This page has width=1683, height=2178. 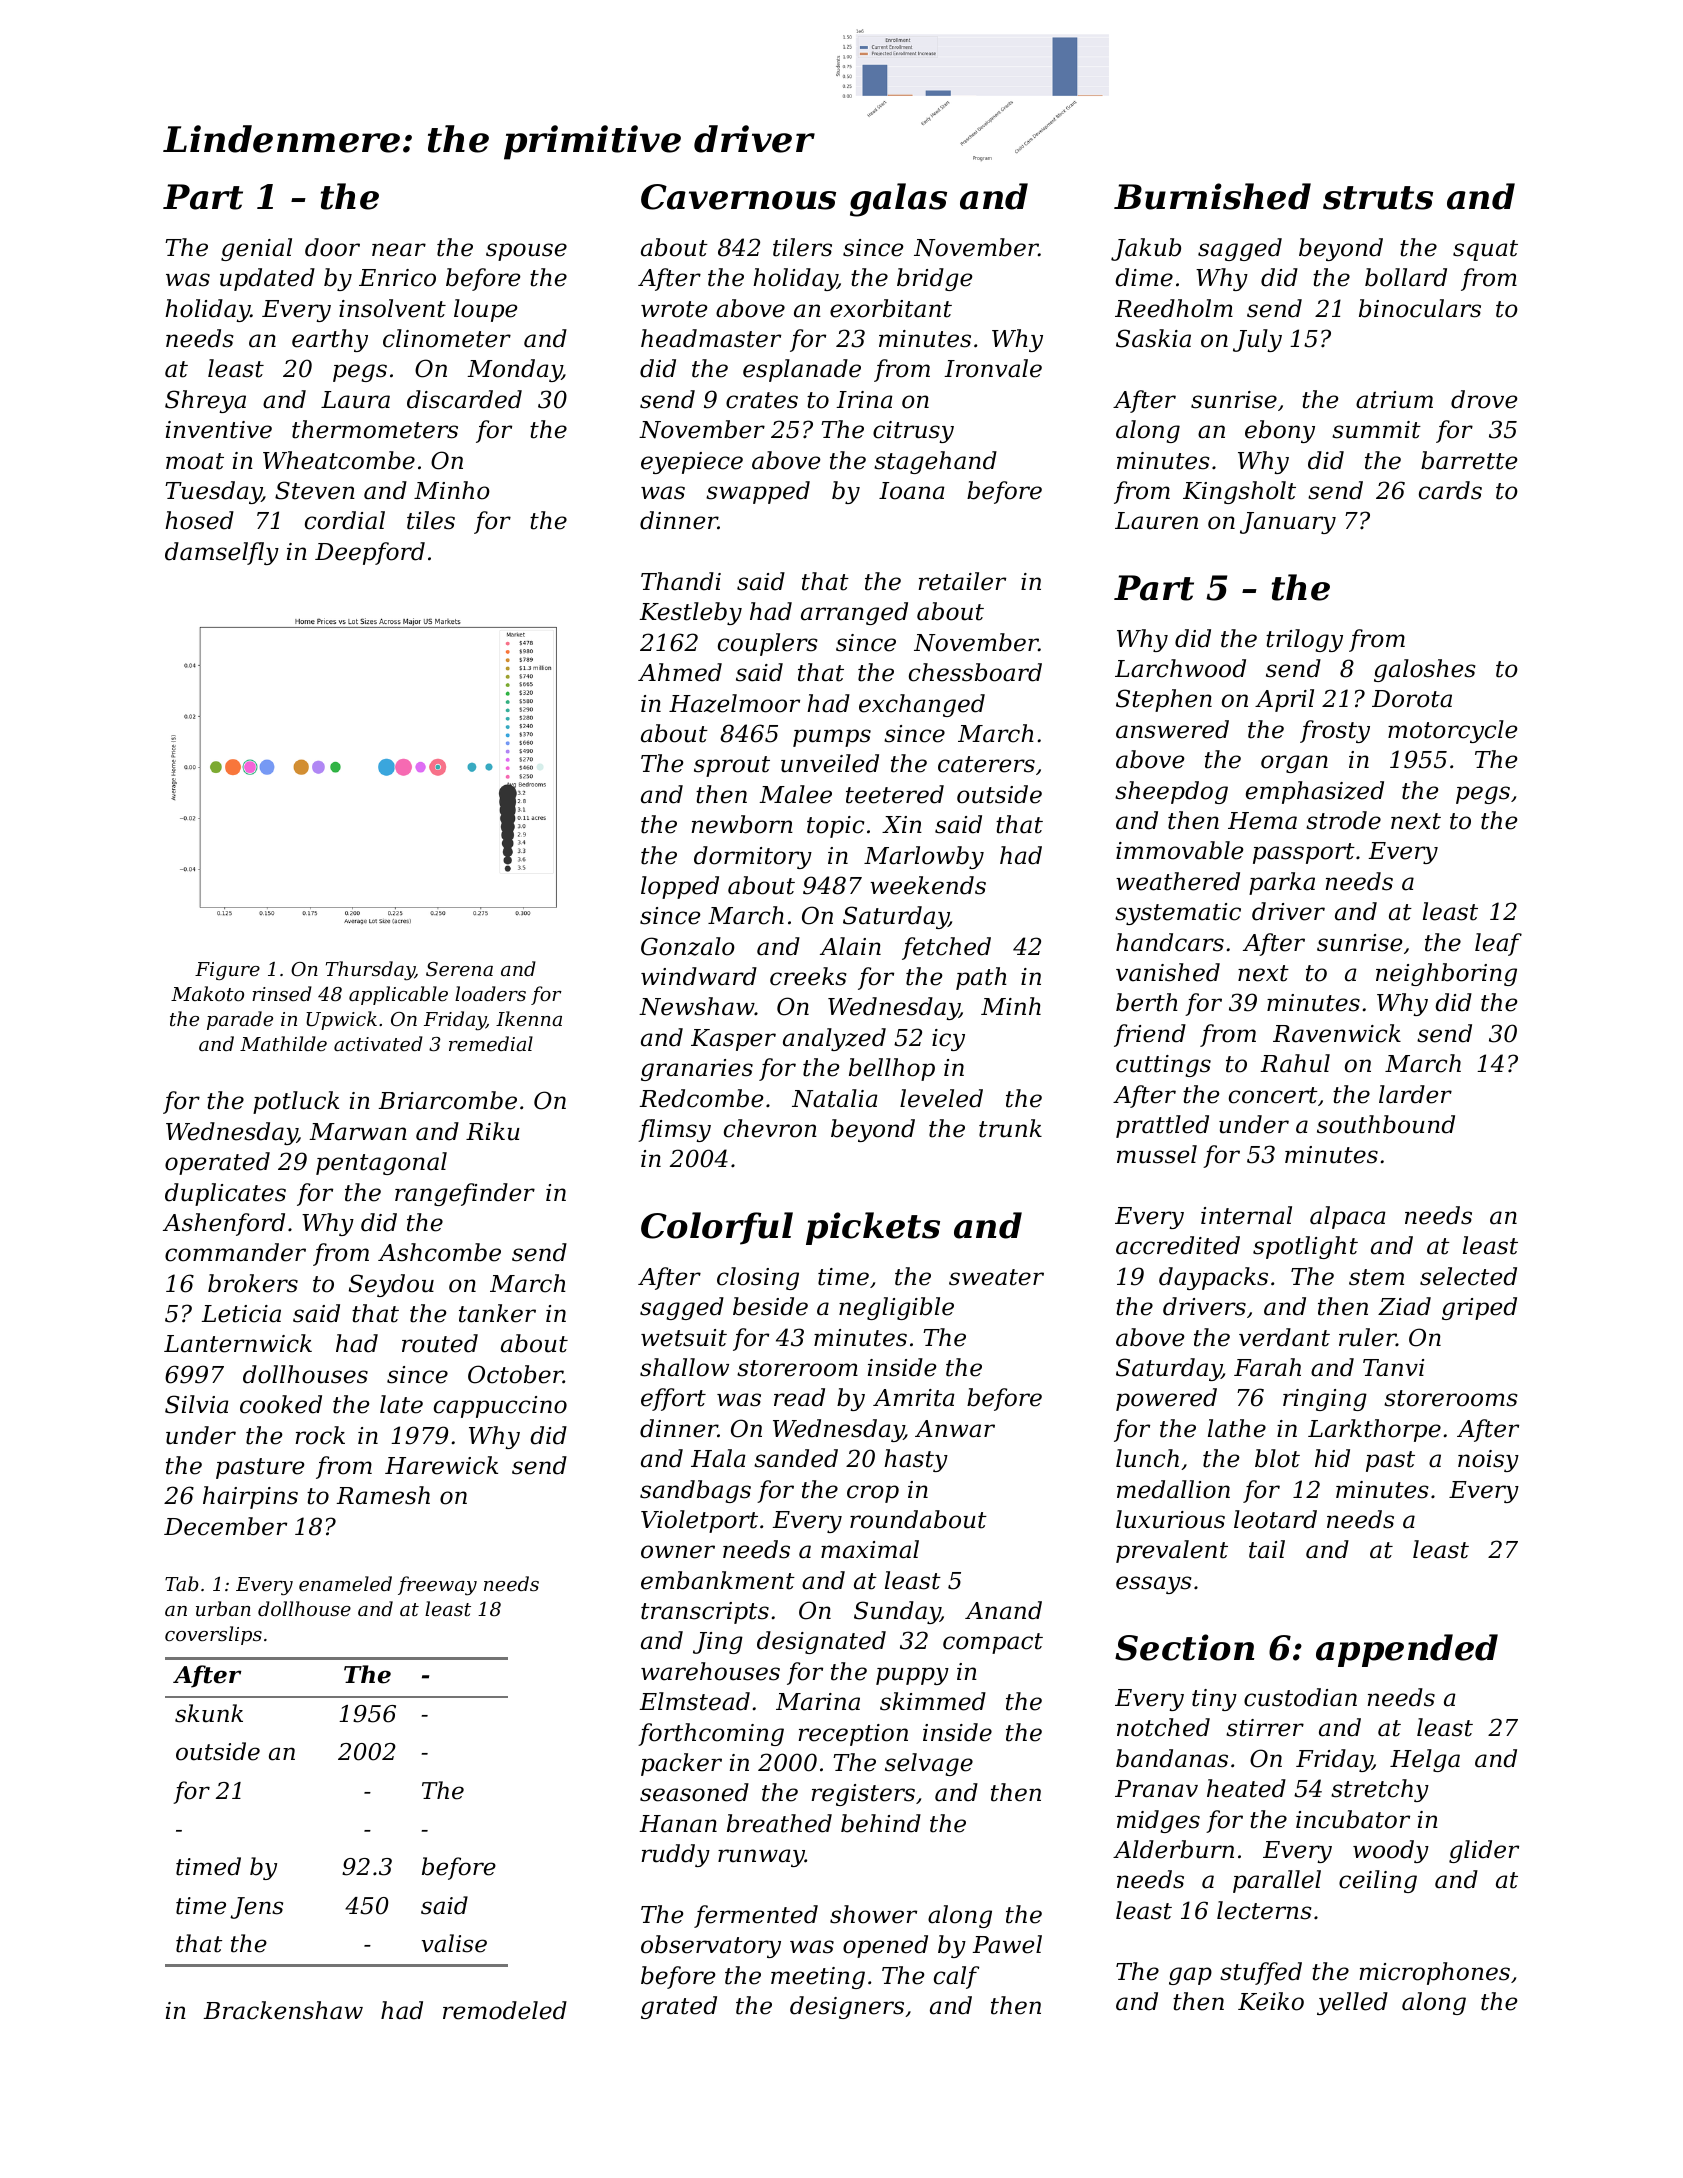 I want to click on Tab, so click(x=182, y=1583).
